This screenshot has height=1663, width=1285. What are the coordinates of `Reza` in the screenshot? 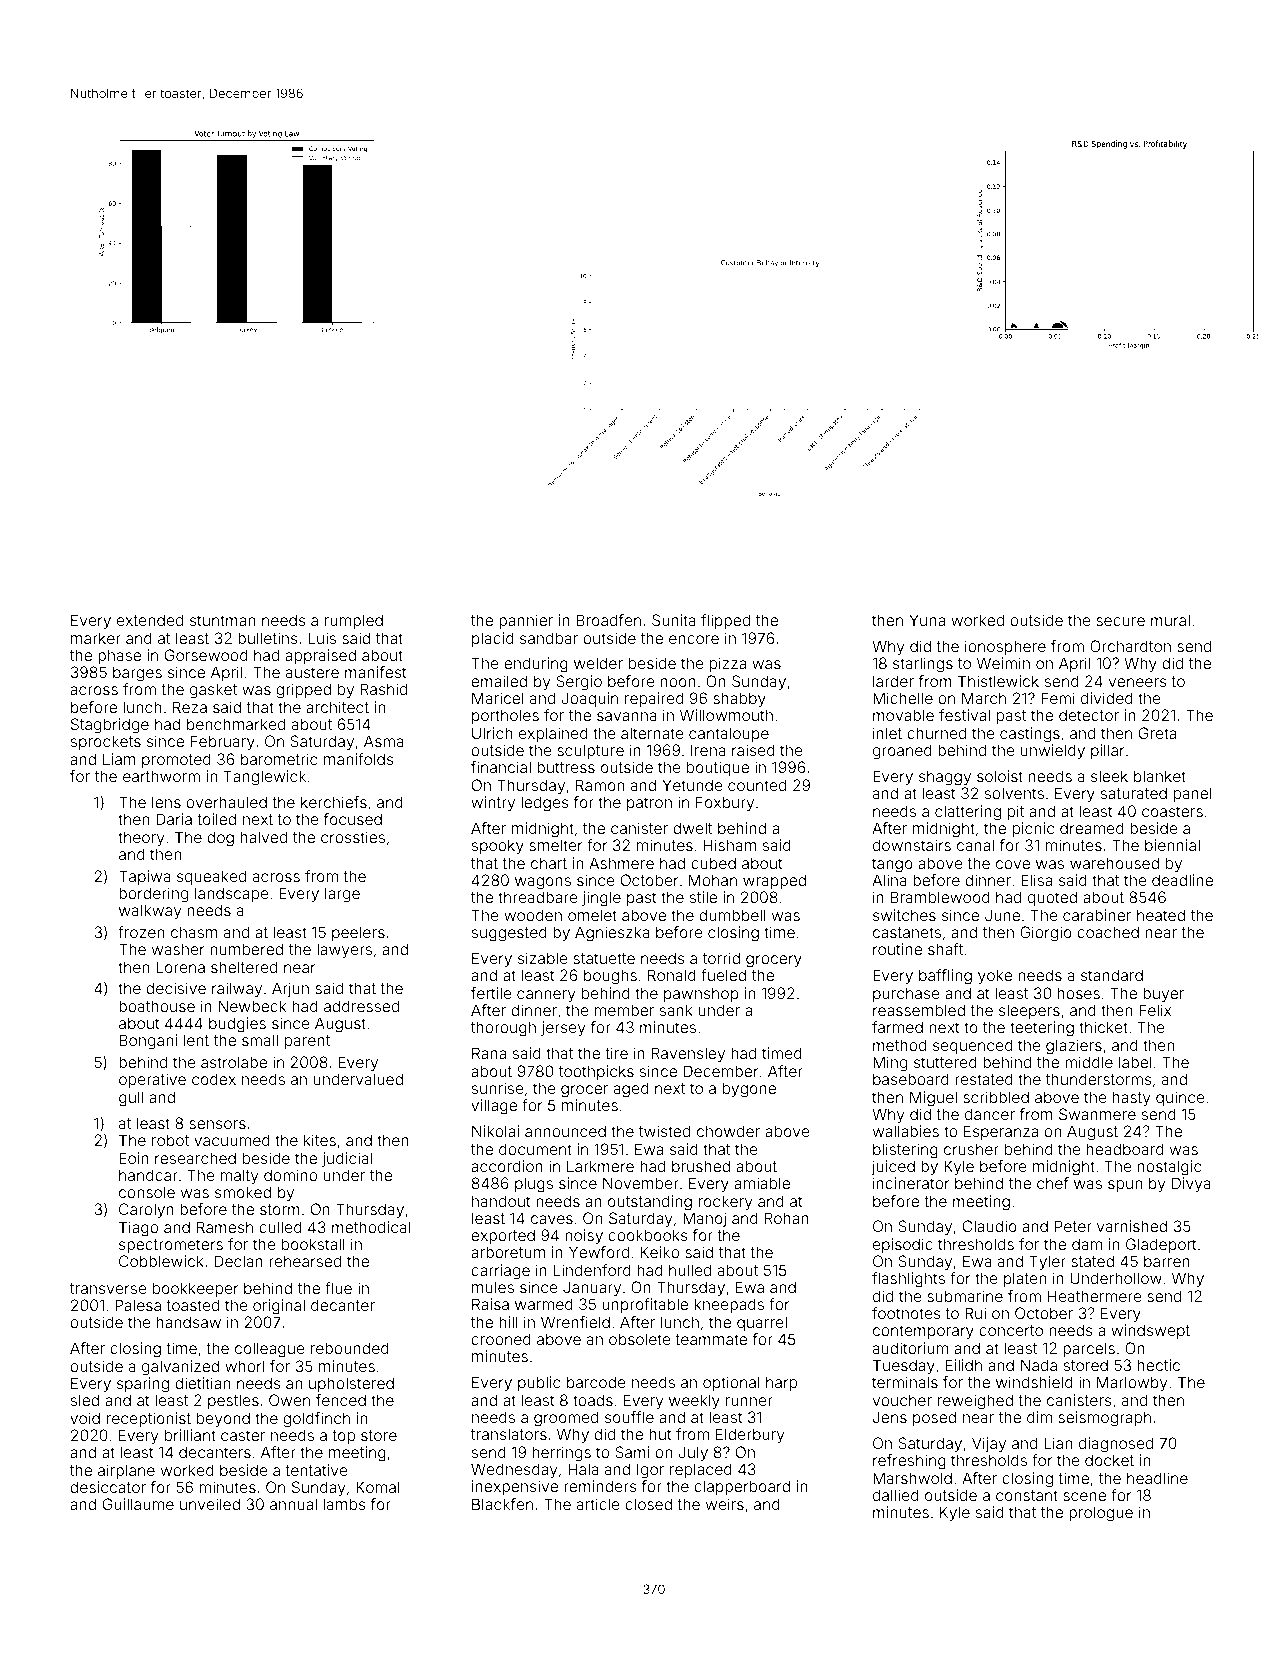 It's located at (190, 707).
